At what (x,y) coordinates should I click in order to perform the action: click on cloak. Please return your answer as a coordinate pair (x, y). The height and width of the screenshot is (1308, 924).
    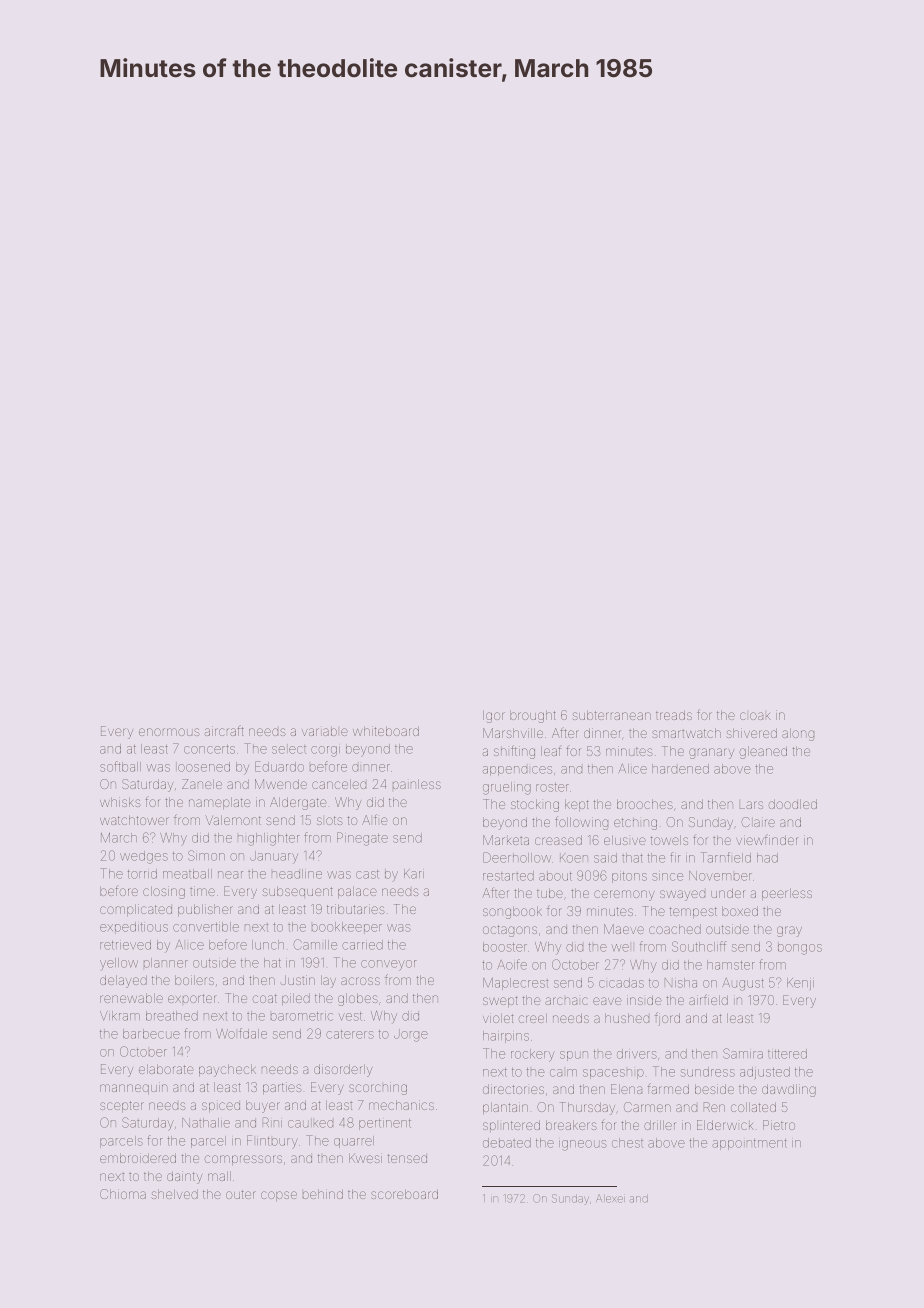
    Looking at the image, I should click on (755, 716).
